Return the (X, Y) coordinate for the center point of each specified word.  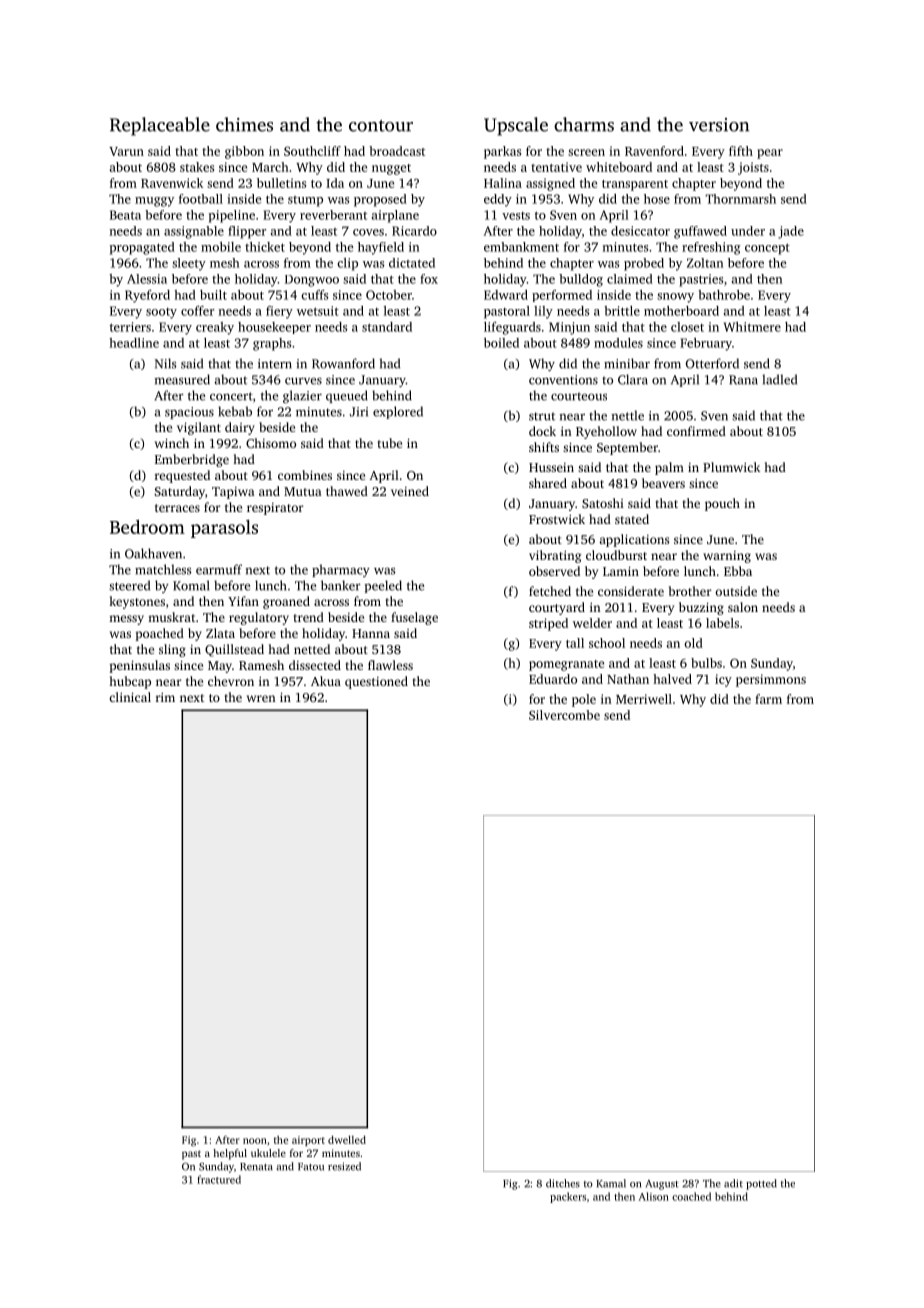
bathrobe (724, 295)
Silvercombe (564, 715)
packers (568, 1197)
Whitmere (752, 327)
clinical (130, 697)
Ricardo (414, 231)
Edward (506, 295)
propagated (142, 248)
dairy (240, 428)
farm (768, 699)
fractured (219, 1179)
